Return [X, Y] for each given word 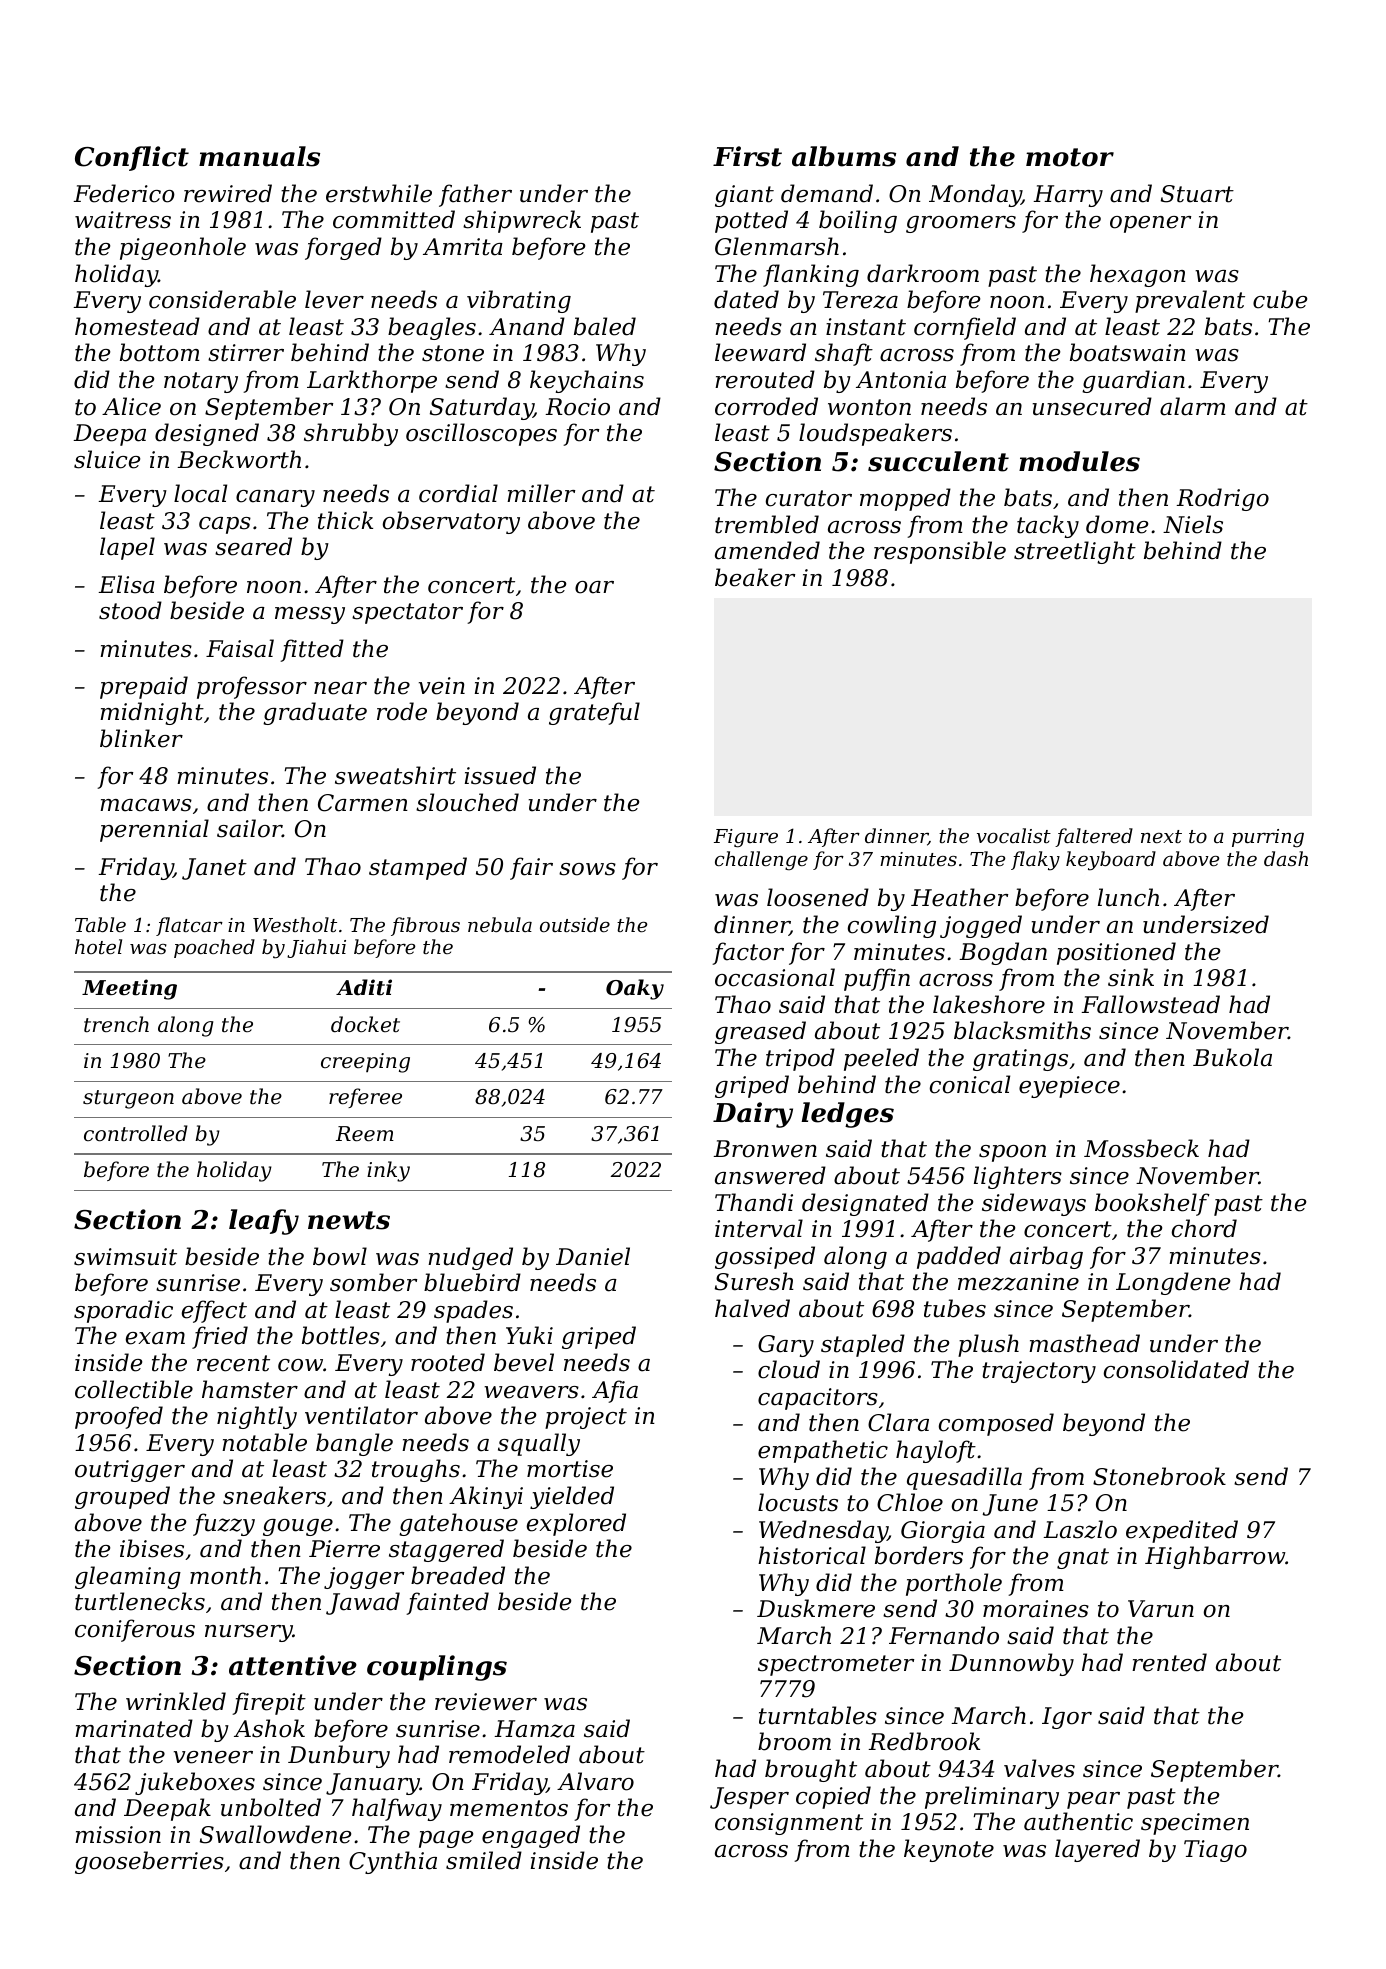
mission [118, 1835]
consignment [789, 1824]
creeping [365, 1063]
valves [1039, 1768]
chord [1204, 1228]
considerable [222, 299]
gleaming [128, 1577]
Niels [1193, 524]
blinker [141, 738]
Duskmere [816, 1608]
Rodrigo [1222, 499]
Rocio [577, 407]
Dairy [753, 1115]
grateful [594, 713]
